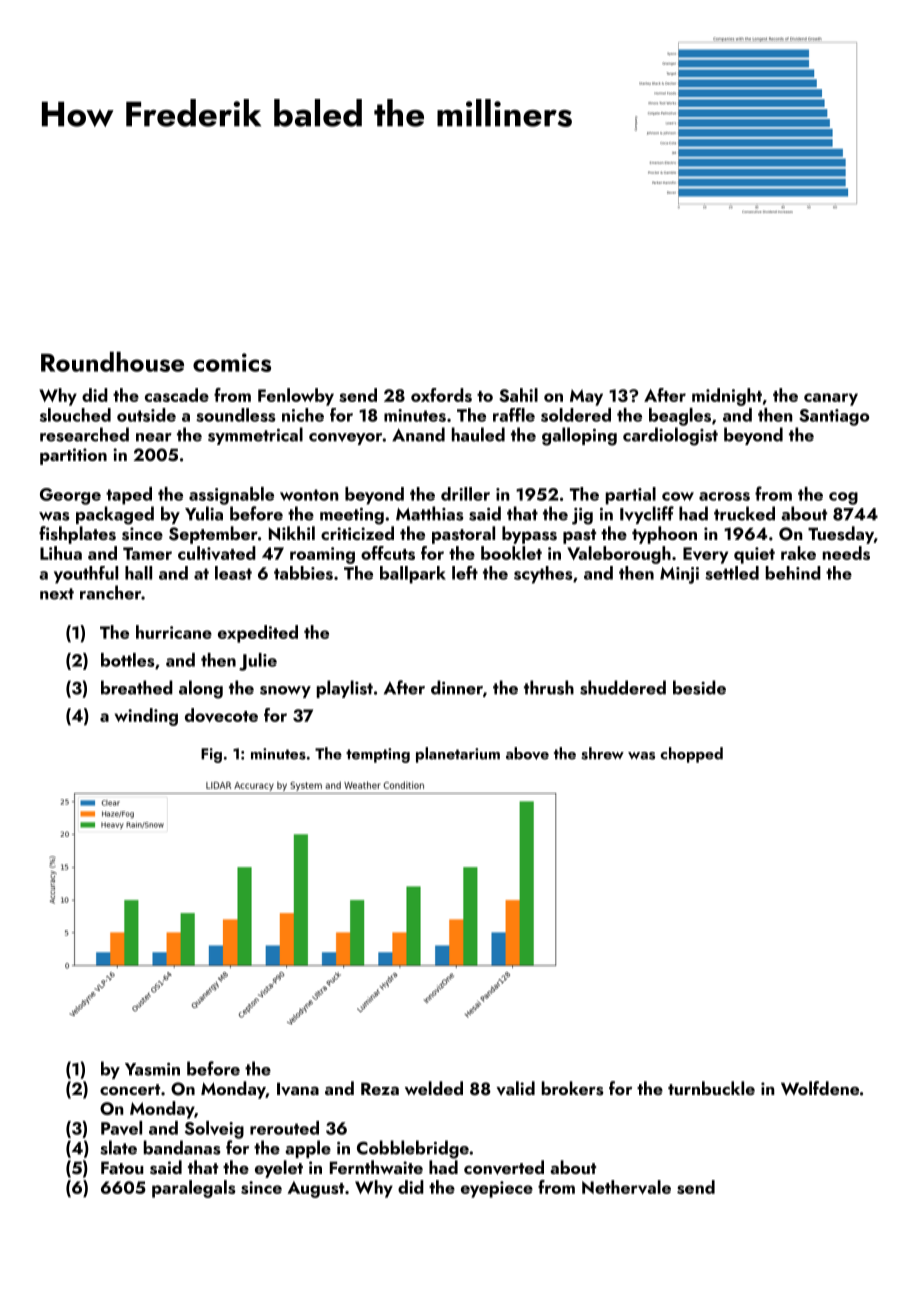  I want to click on playlist, so click(345, 689).
